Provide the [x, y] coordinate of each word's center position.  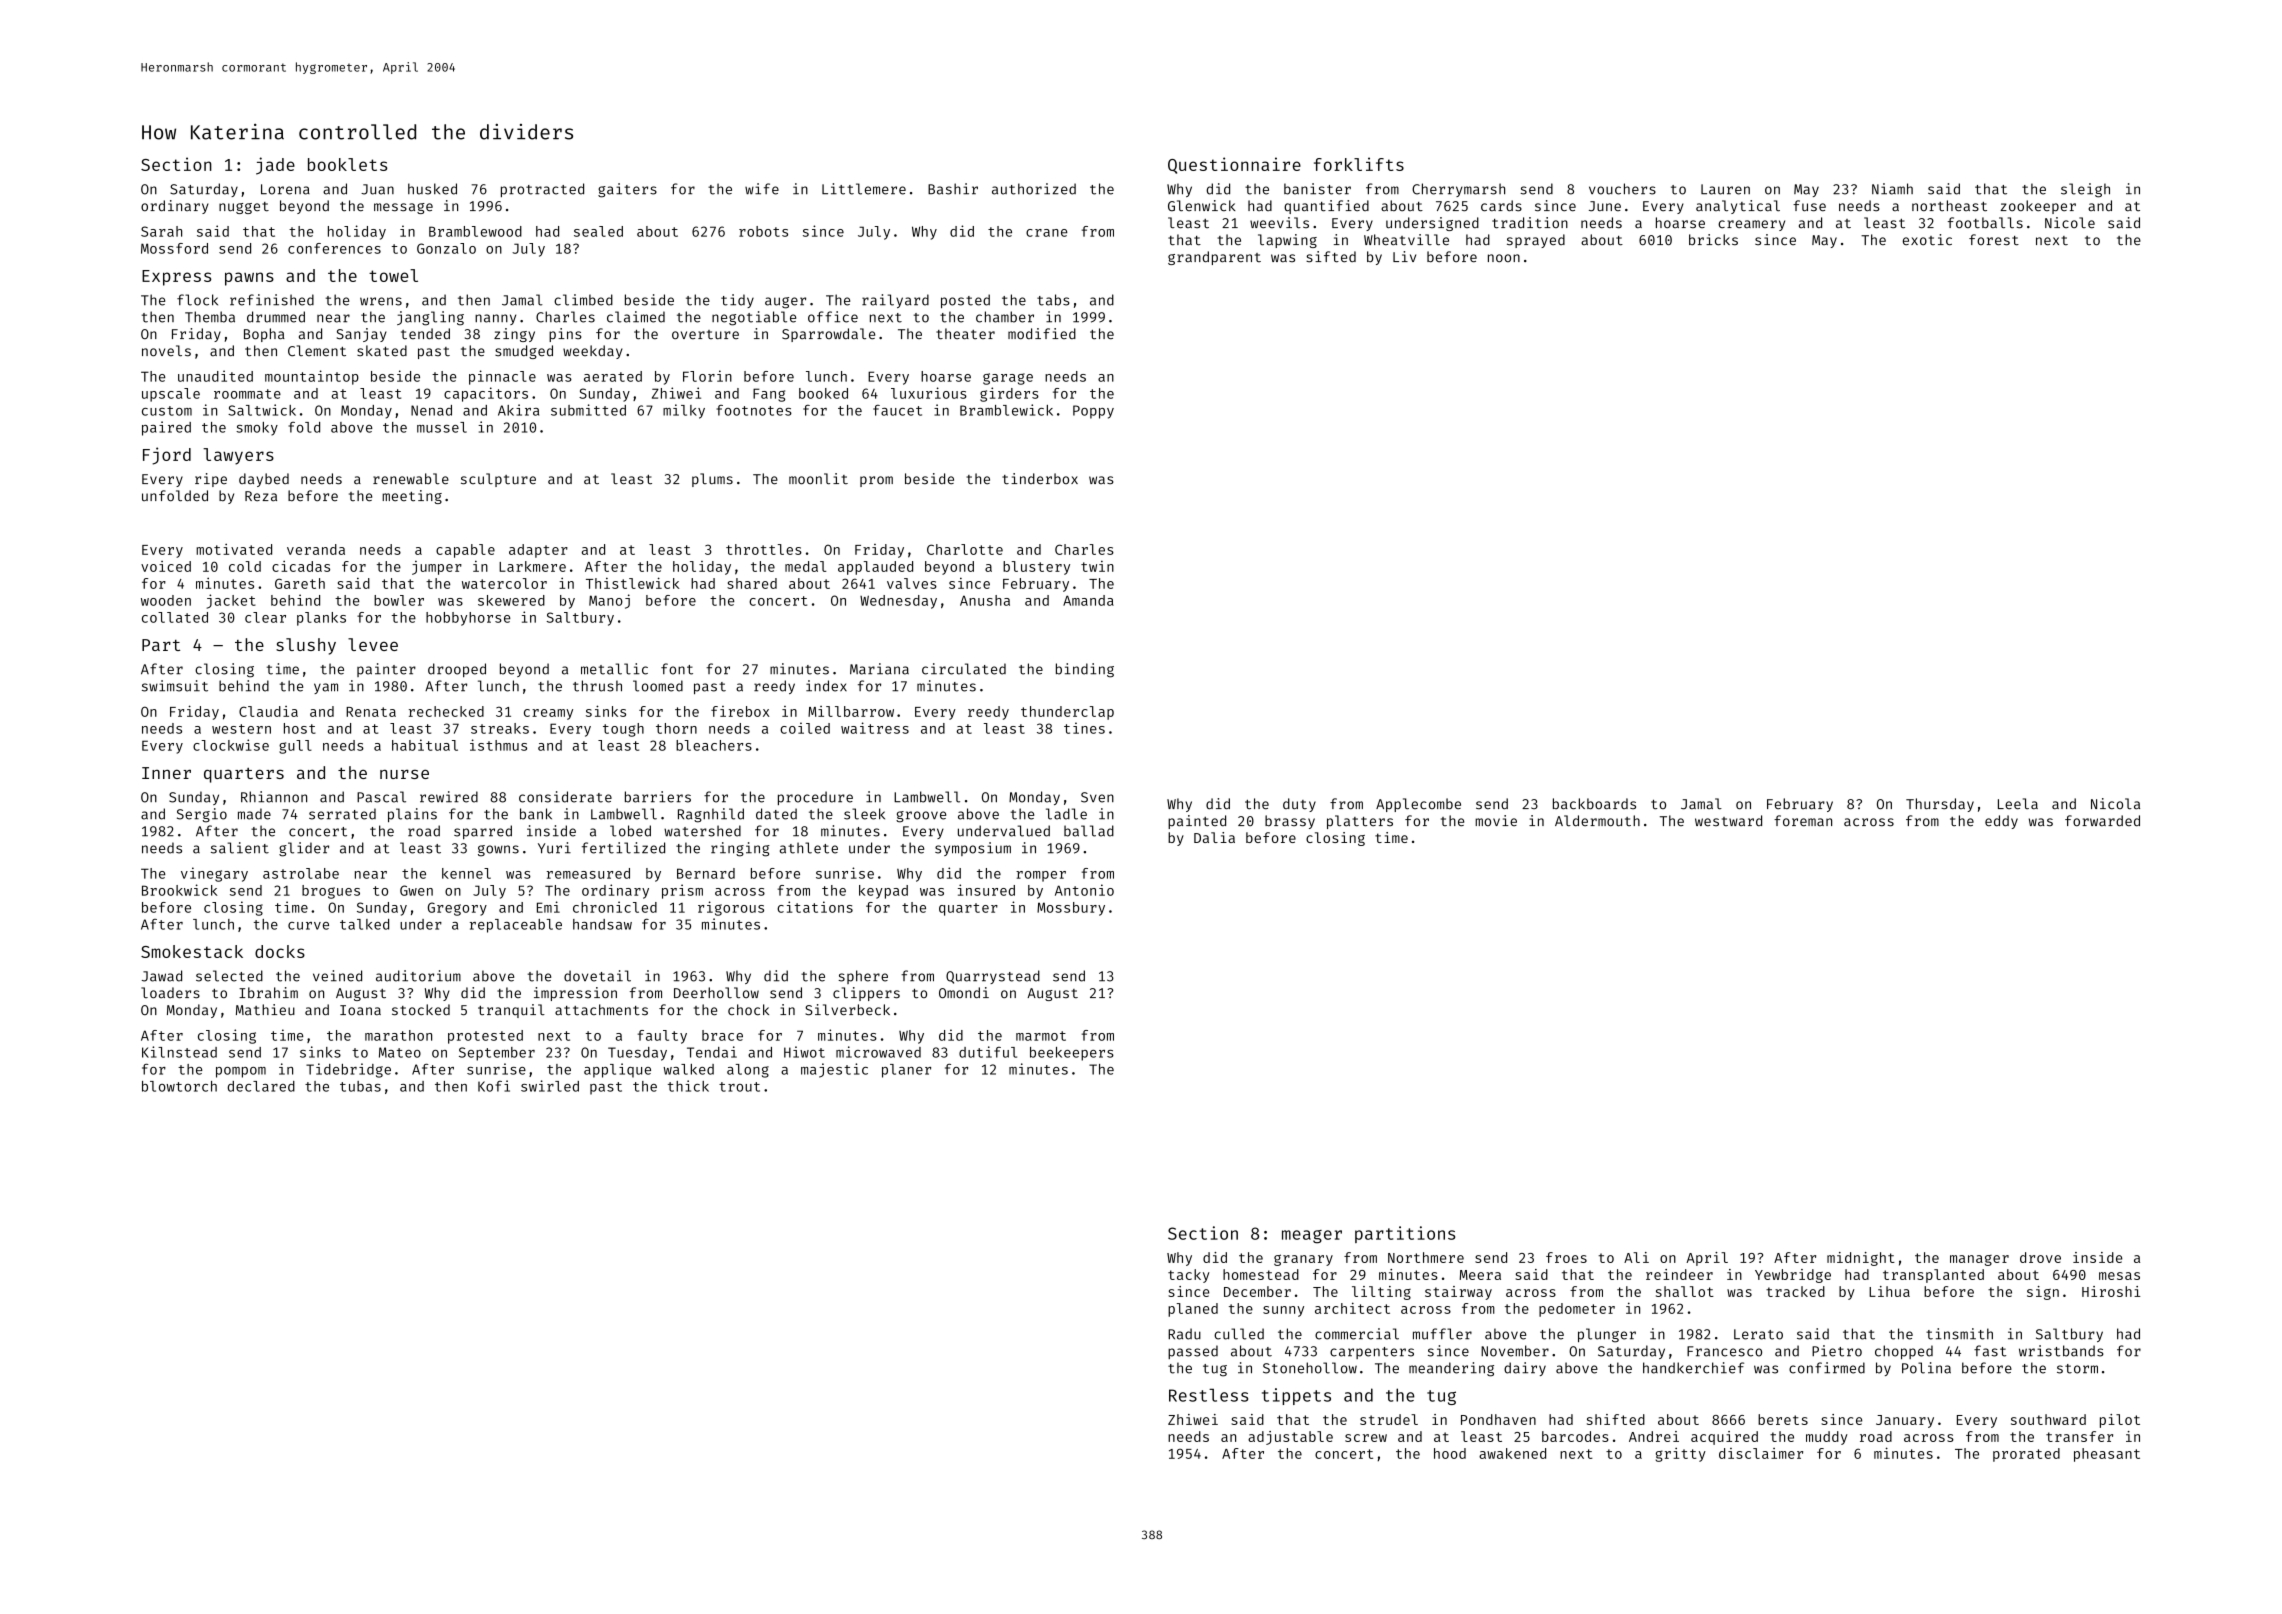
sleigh [2085, 190]
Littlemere [864, 189]
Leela [2018, 804]
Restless [1208, 1395]
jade [275, 166]
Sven [1097, 797]
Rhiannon [274, 797]
